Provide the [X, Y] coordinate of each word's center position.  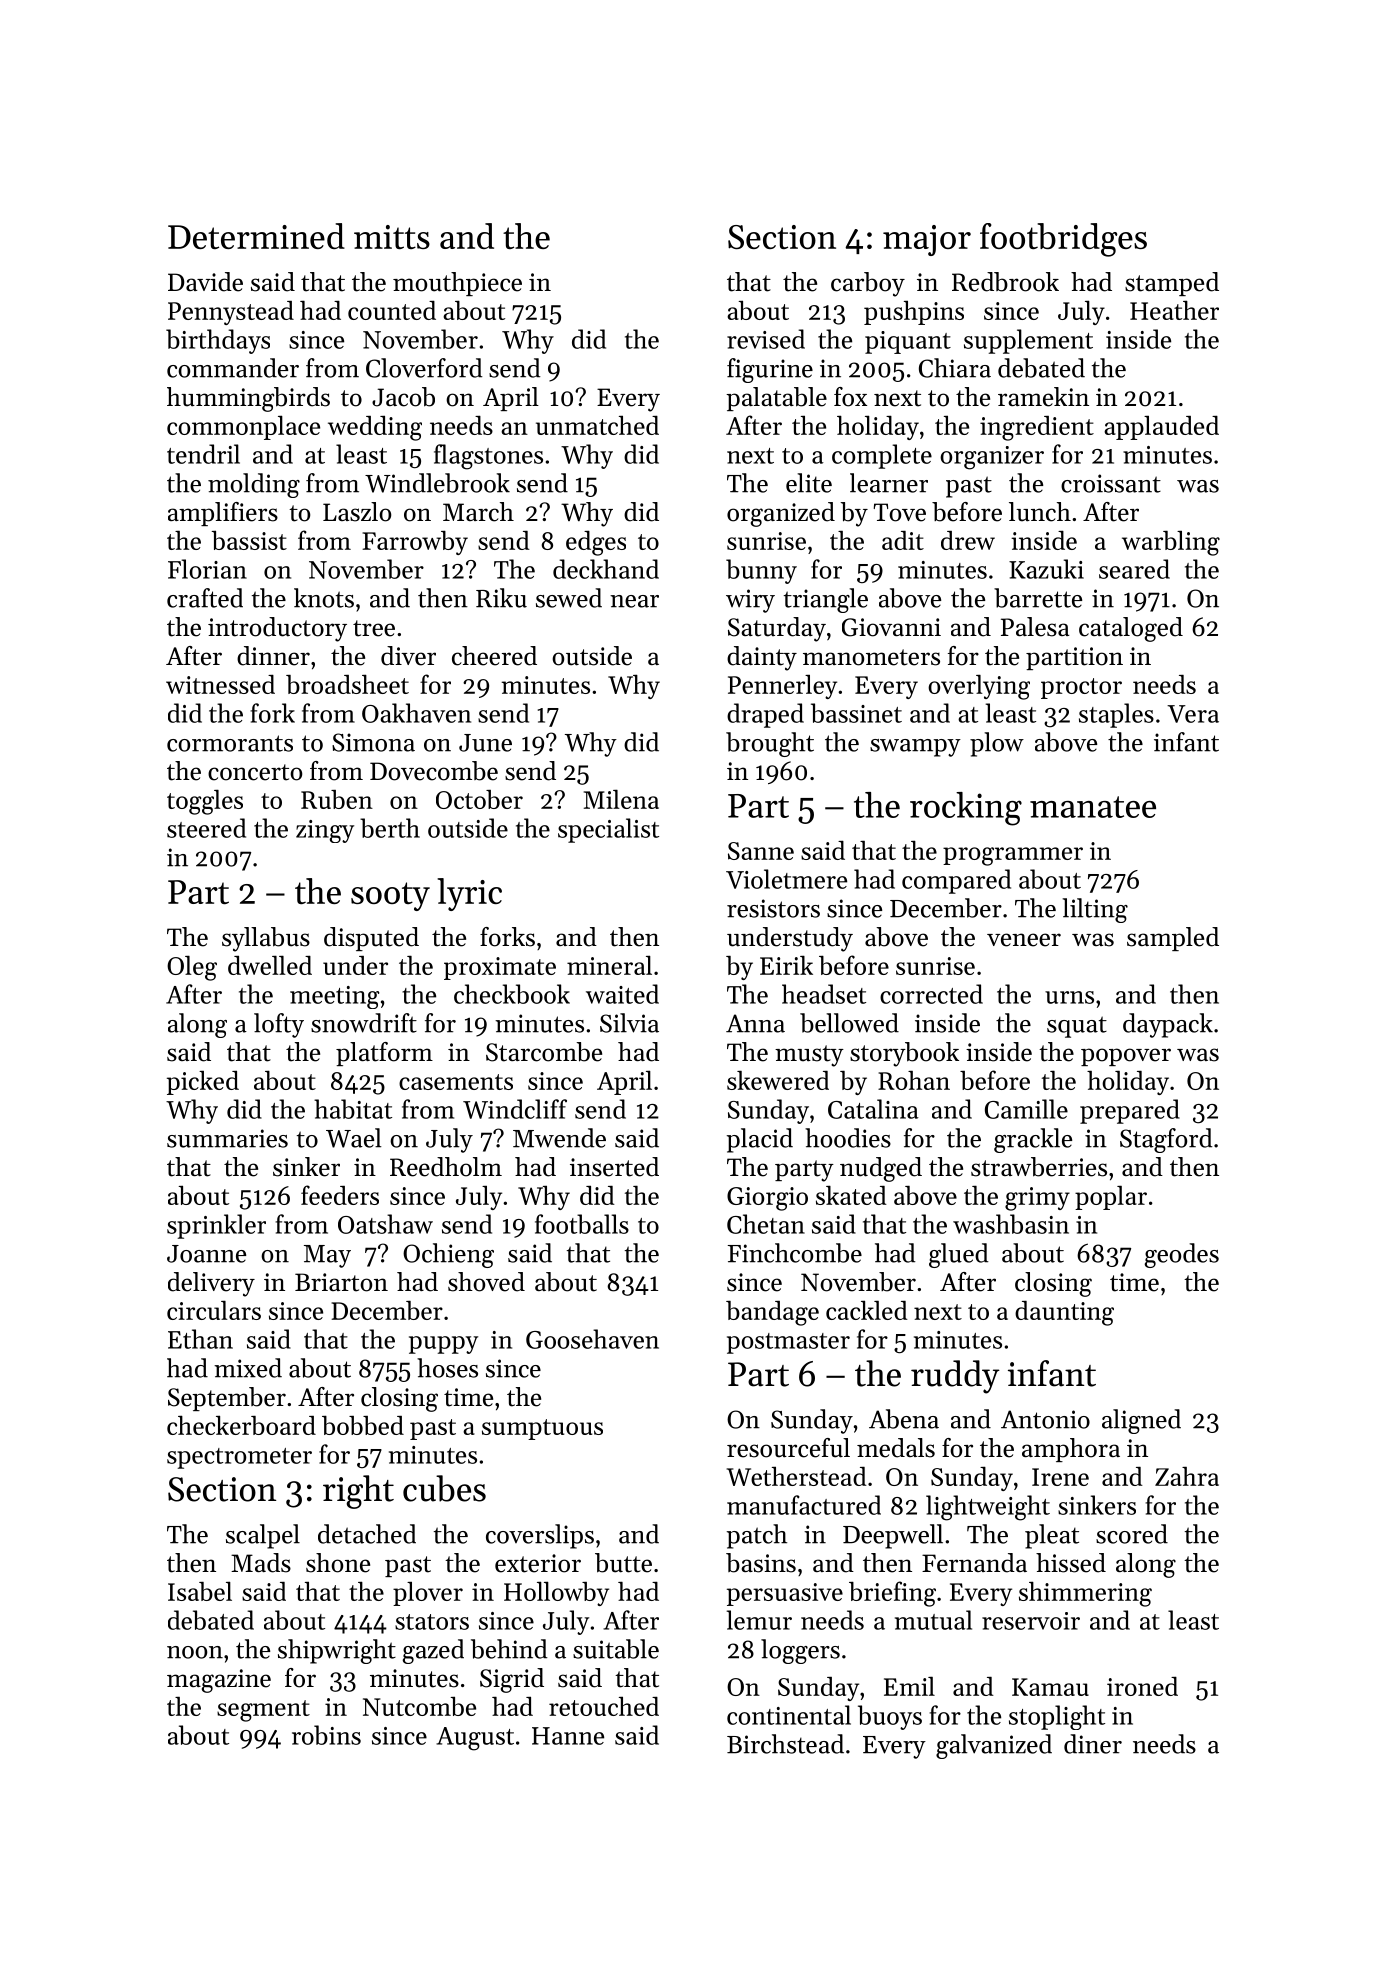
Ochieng [448, 1255]
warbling [1171, 543]
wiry [750, 601]
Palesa [1035, 627]
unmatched [597, 425]
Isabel [200, 1591]
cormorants [230, 743]
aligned [1141, 1421]
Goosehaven [592, 1339]
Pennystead [231, 313]
